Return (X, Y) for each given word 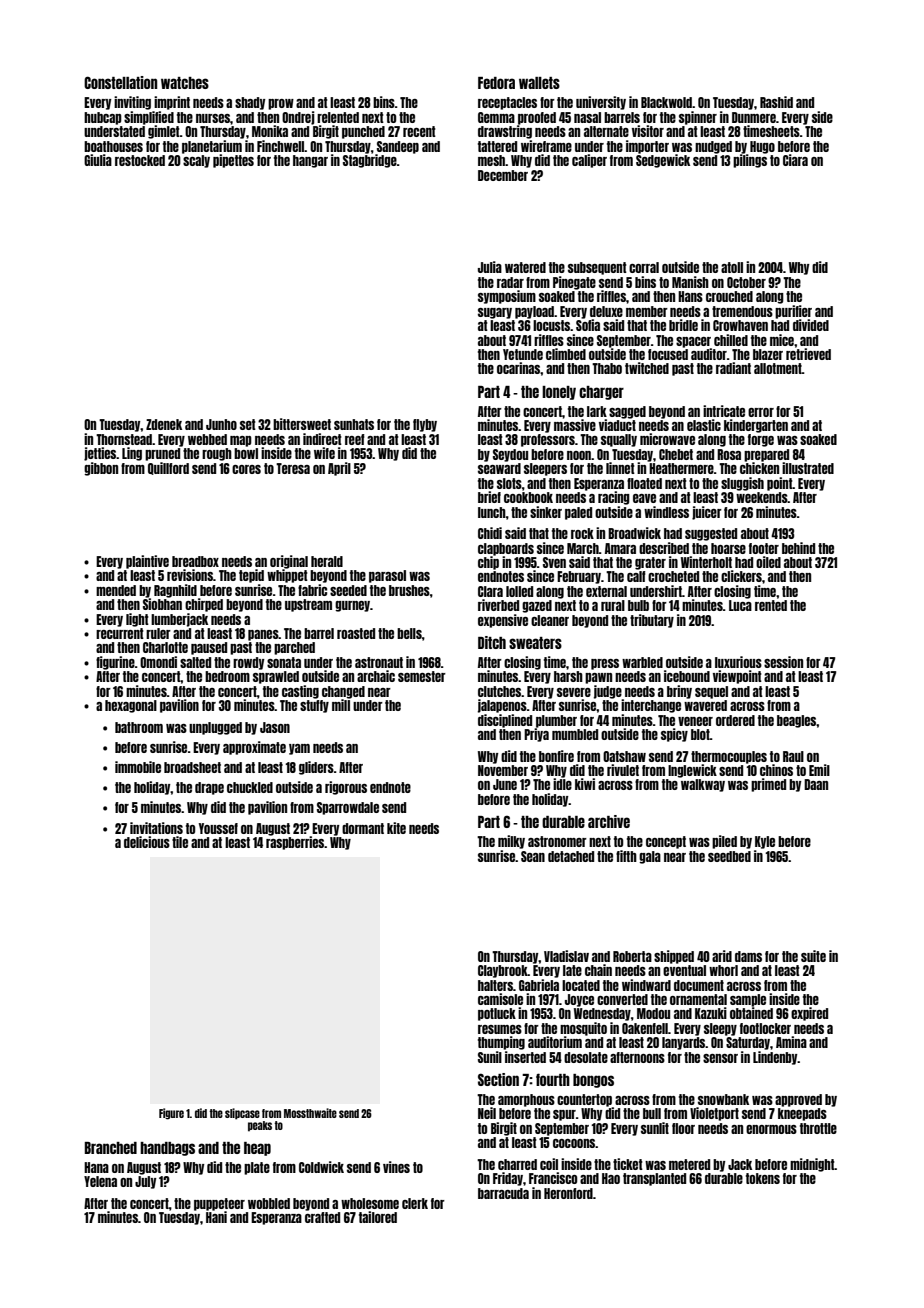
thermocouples (729, 757)
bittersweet (302, 424)
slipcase (242, 1114)
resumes (500, 1029)
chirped (204, 605)
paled (578, 513)
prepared (766, 455)
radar (510, 282)
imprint (172, 103)
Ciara (795, 160)
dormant (363, 828)
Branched (111, 1148)
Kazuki (711, 1013)
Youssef (218, 828)
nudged (713, 147)
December (503, 175)
